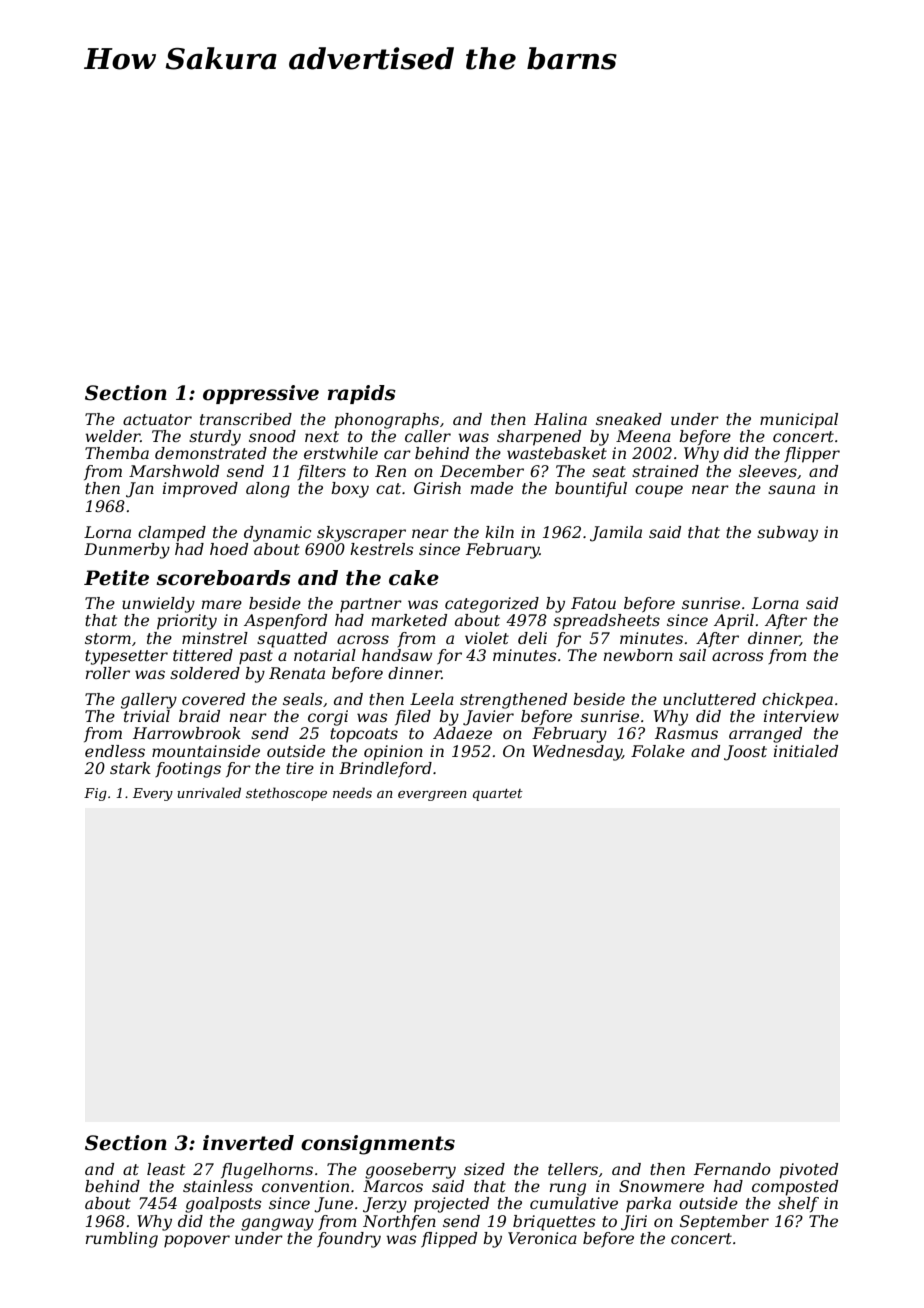 The image size is (924, 1308). Describe the element at coordinates (745, 753) in the image. I see `Joost` at that location.
